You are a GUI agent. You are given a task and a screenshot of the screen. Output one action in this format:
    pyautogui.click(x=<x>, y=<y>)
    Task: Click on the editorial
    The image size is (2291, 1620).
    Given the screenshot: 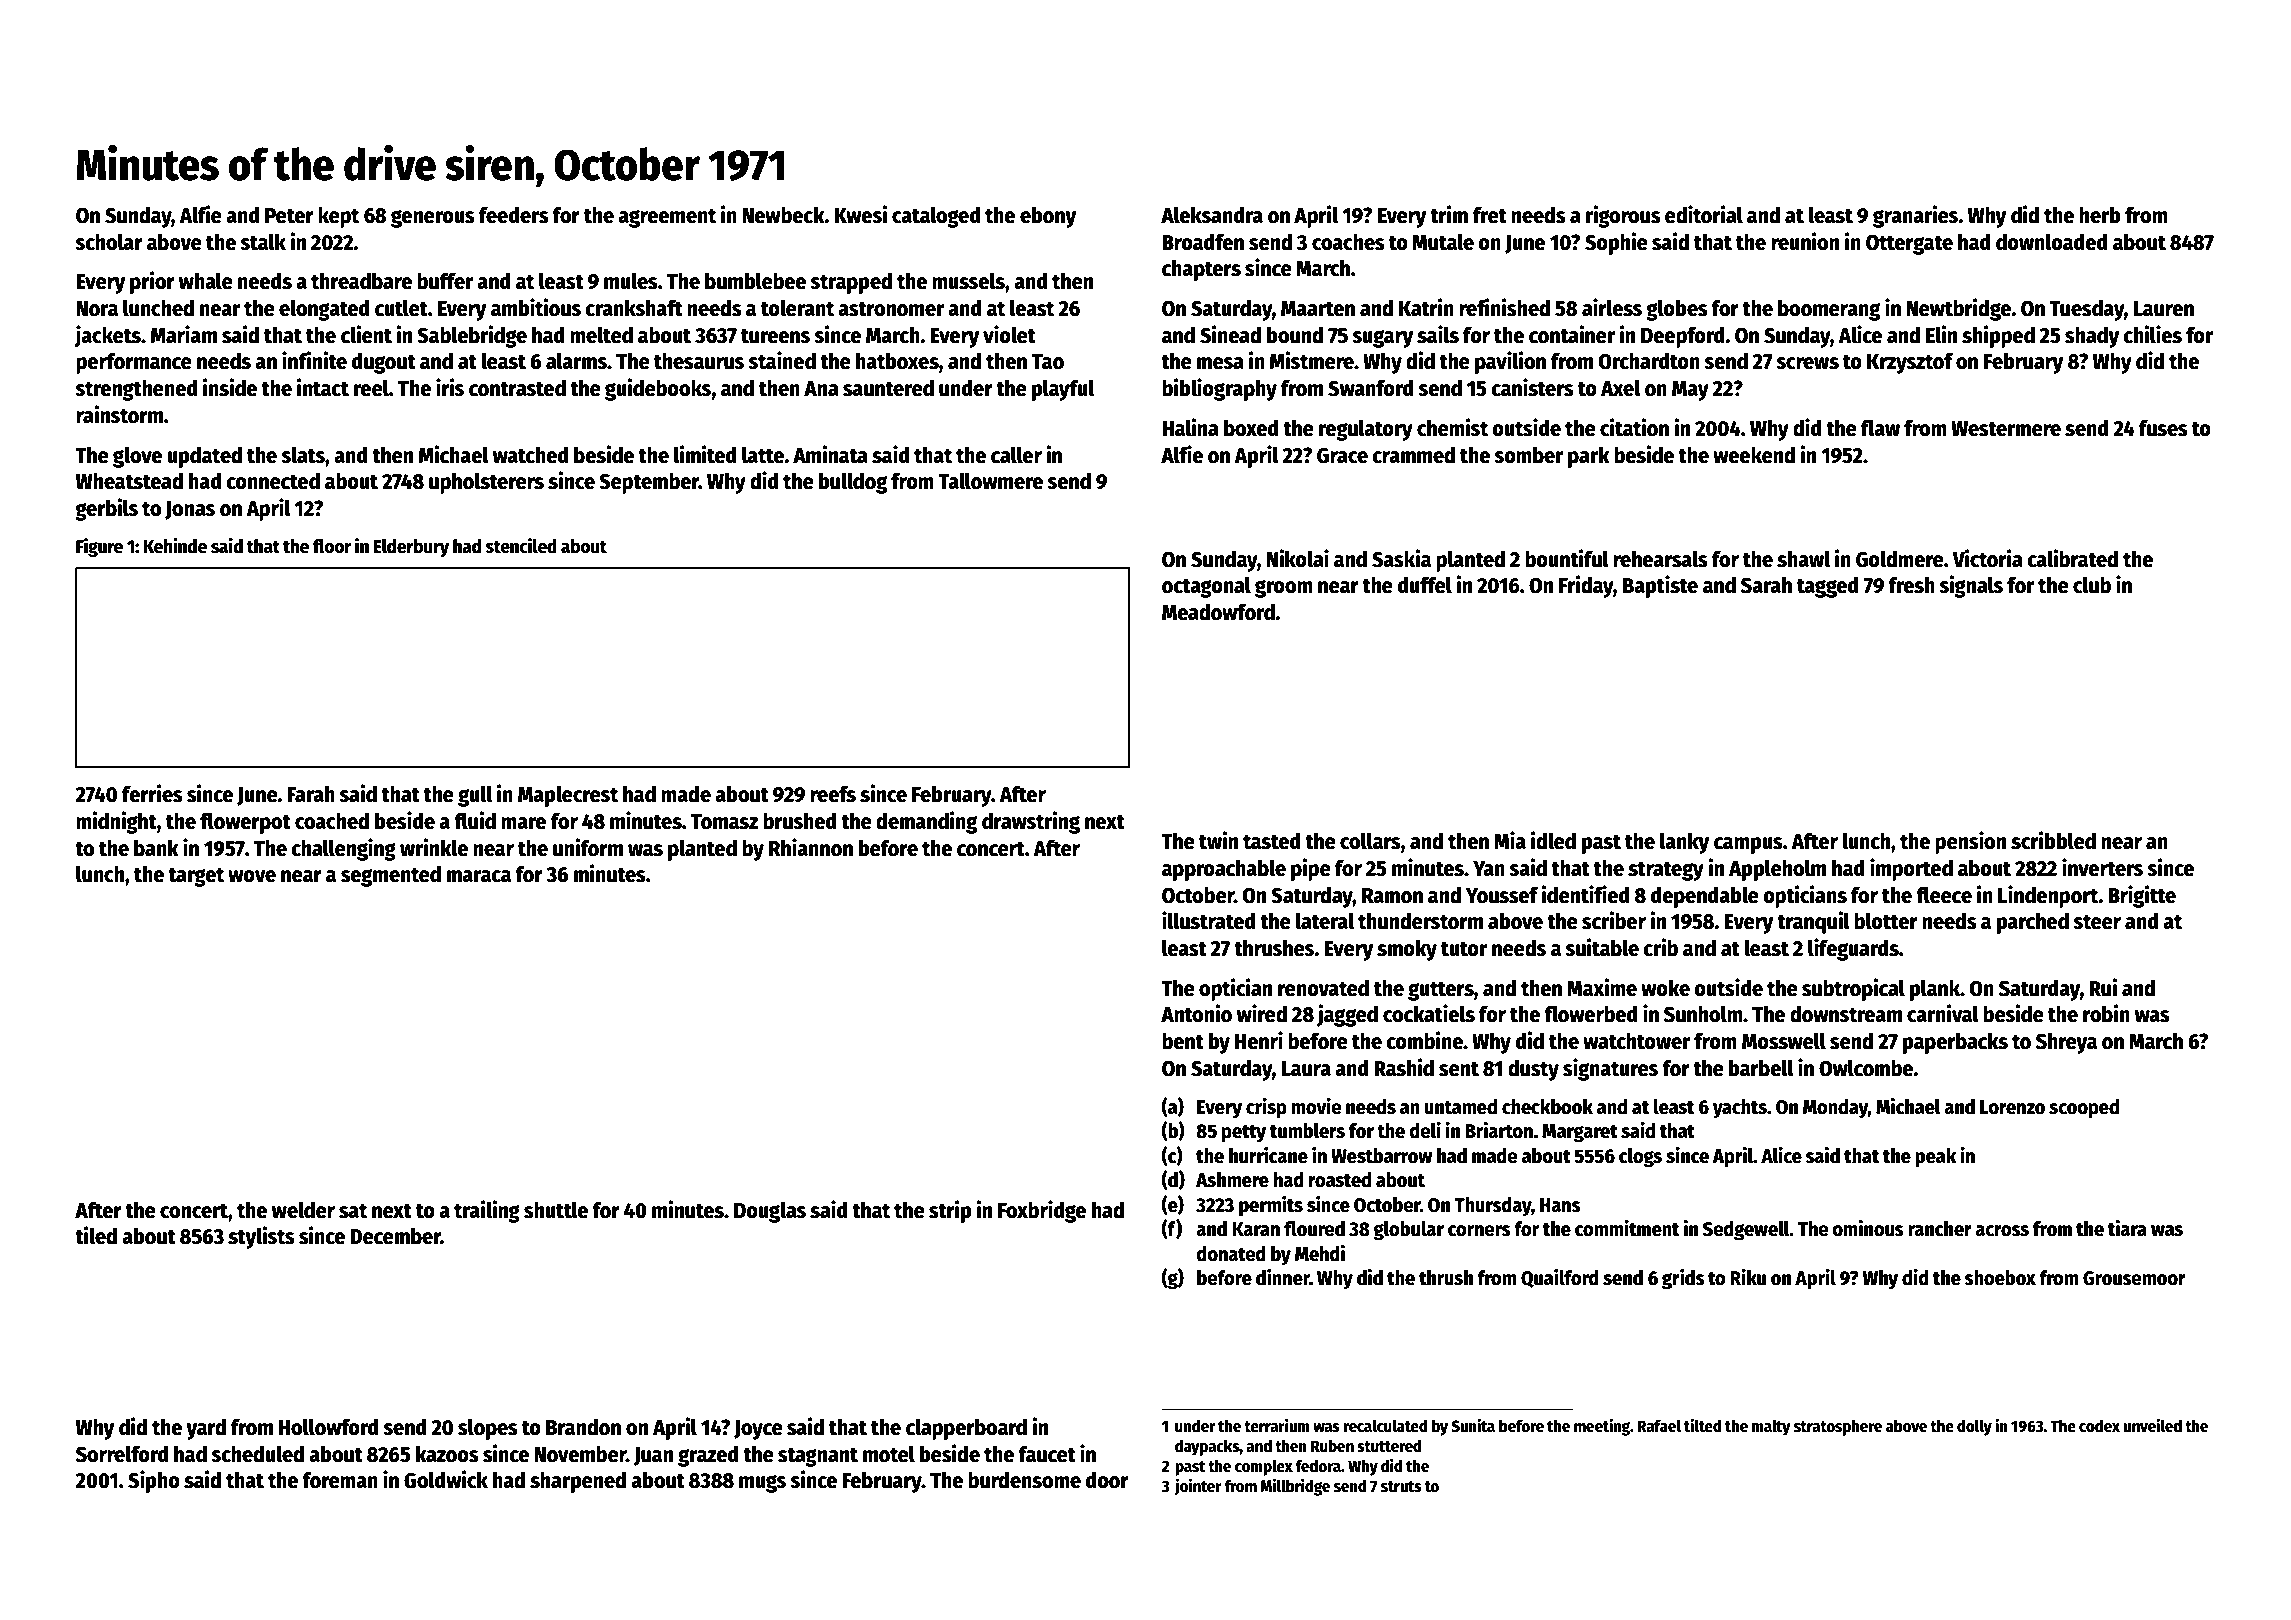 What is the action you would take?
    pyautogui.click(x=1704, y=214)
